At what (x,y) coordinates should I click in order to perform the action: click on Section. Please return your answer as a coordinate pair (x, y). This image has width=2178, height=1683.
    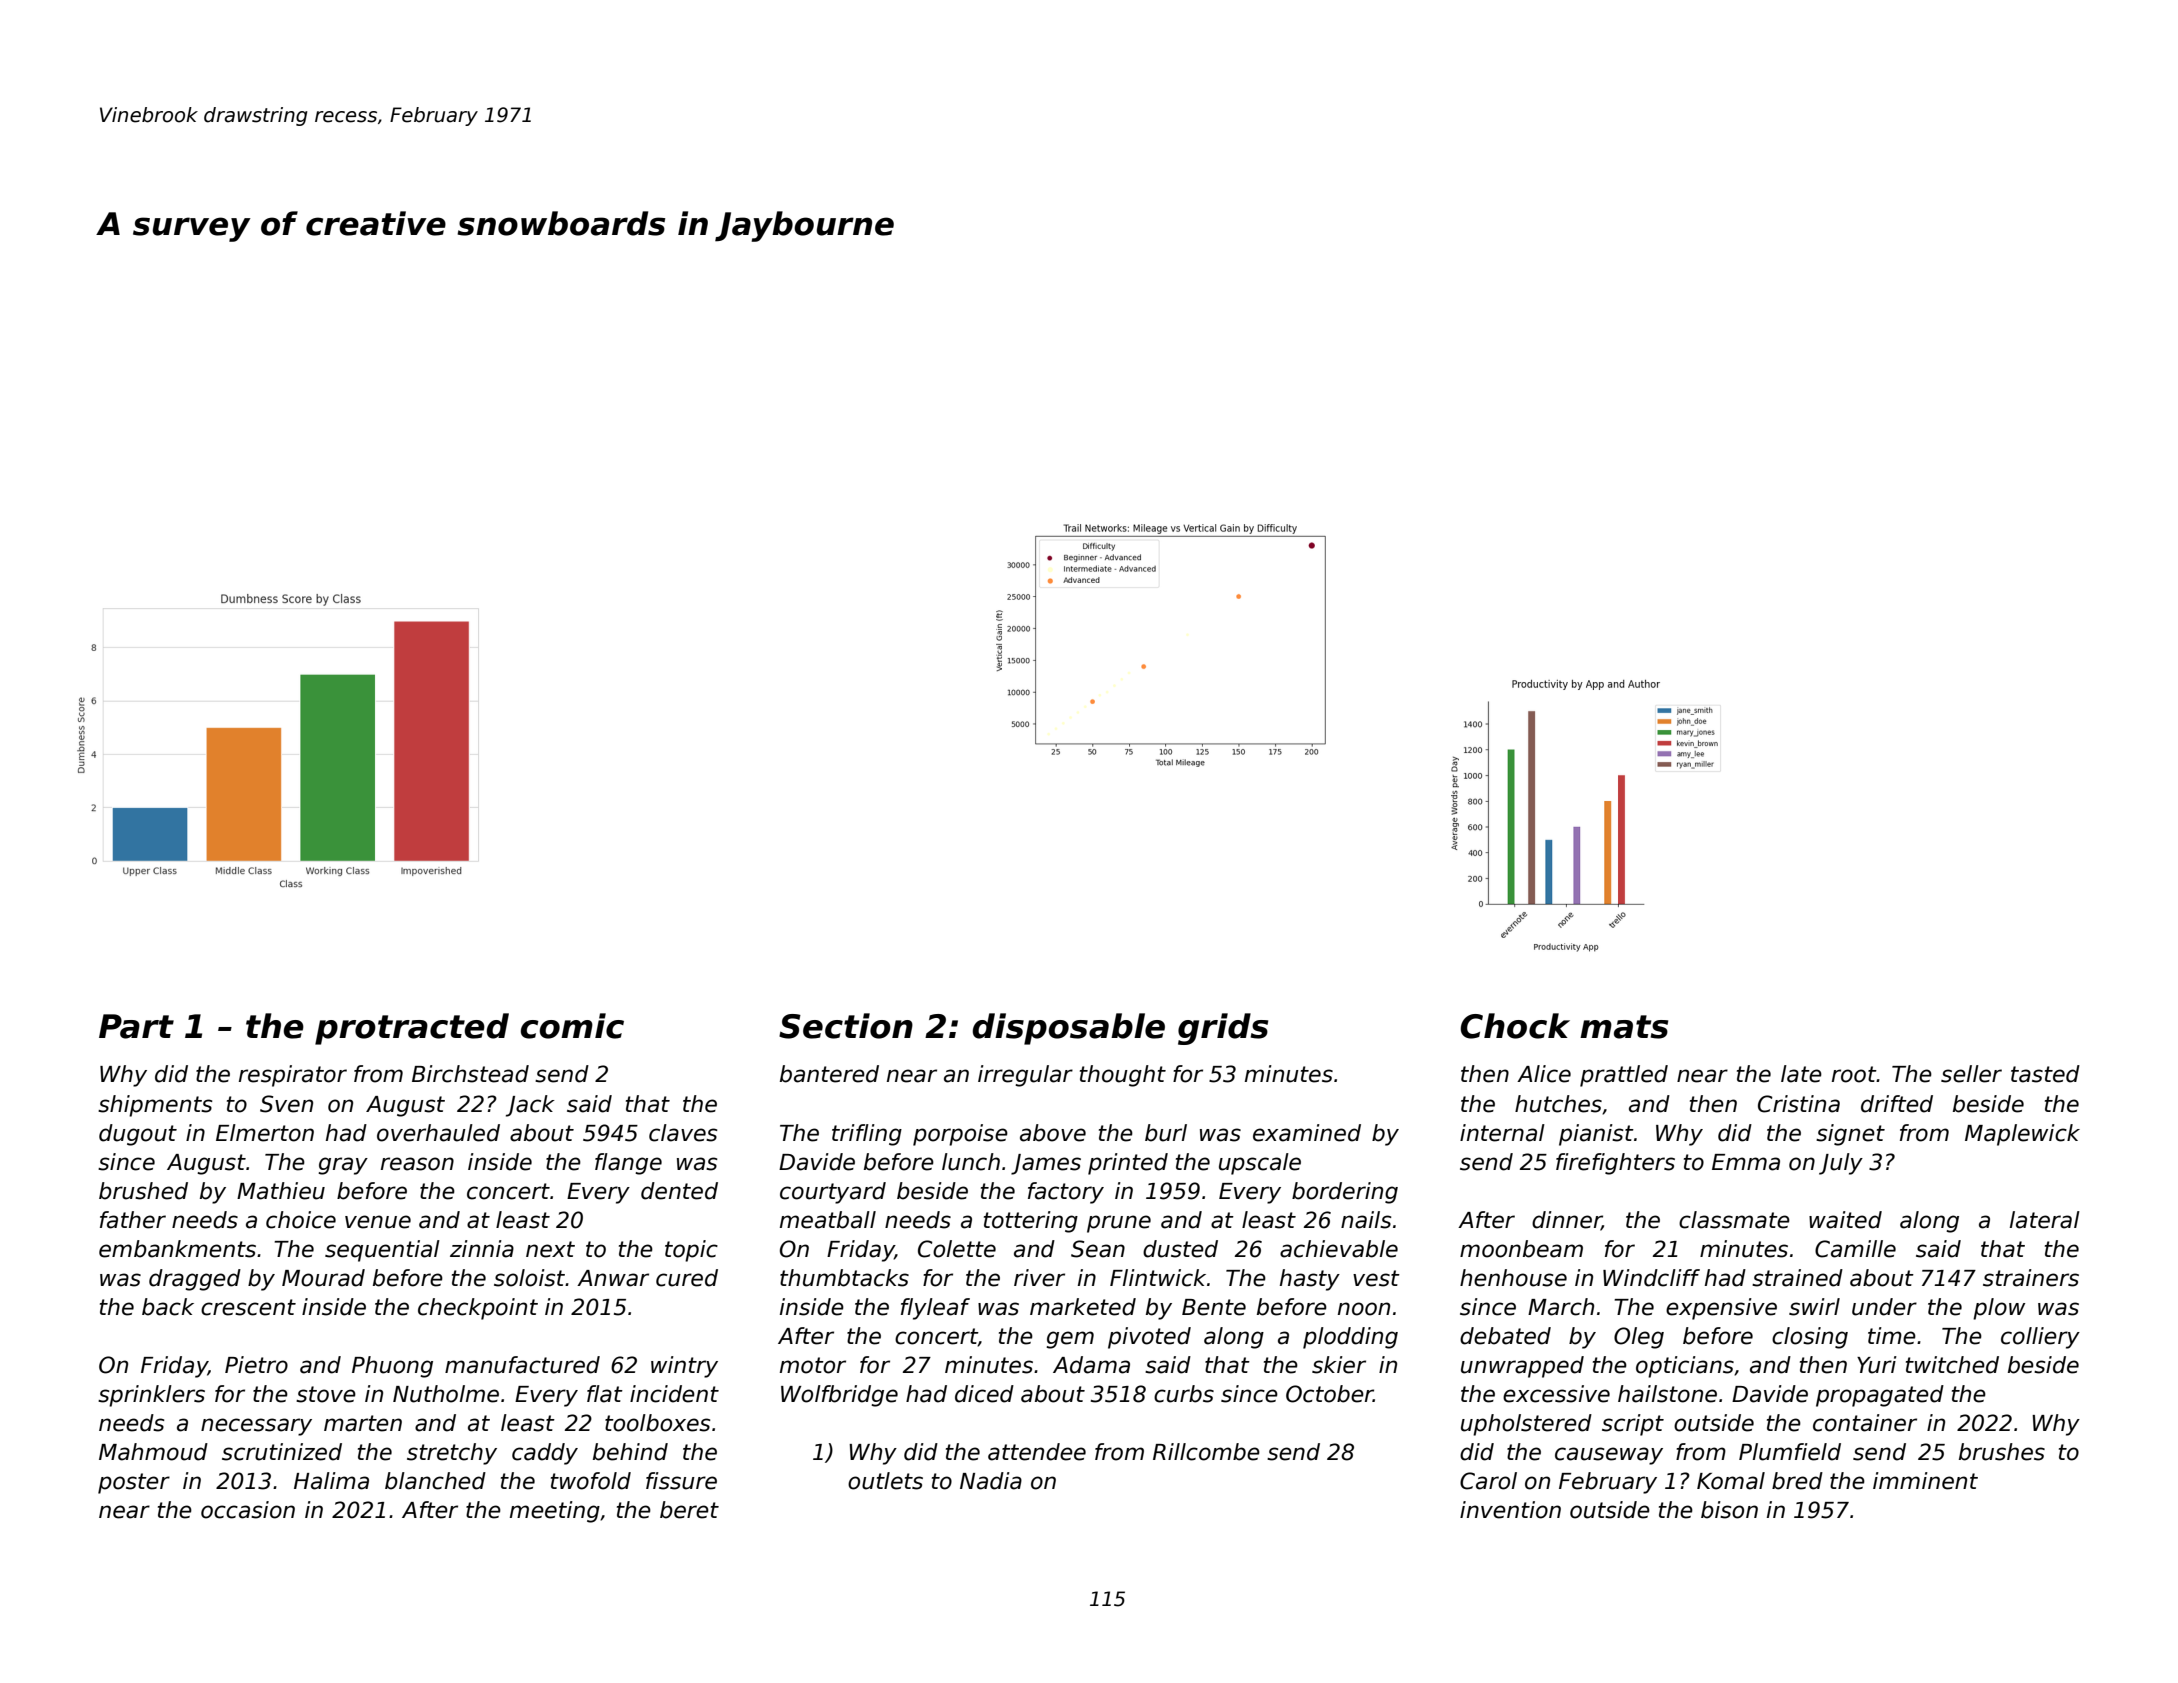
    Looking at the image, I should click on (846, 1026).
